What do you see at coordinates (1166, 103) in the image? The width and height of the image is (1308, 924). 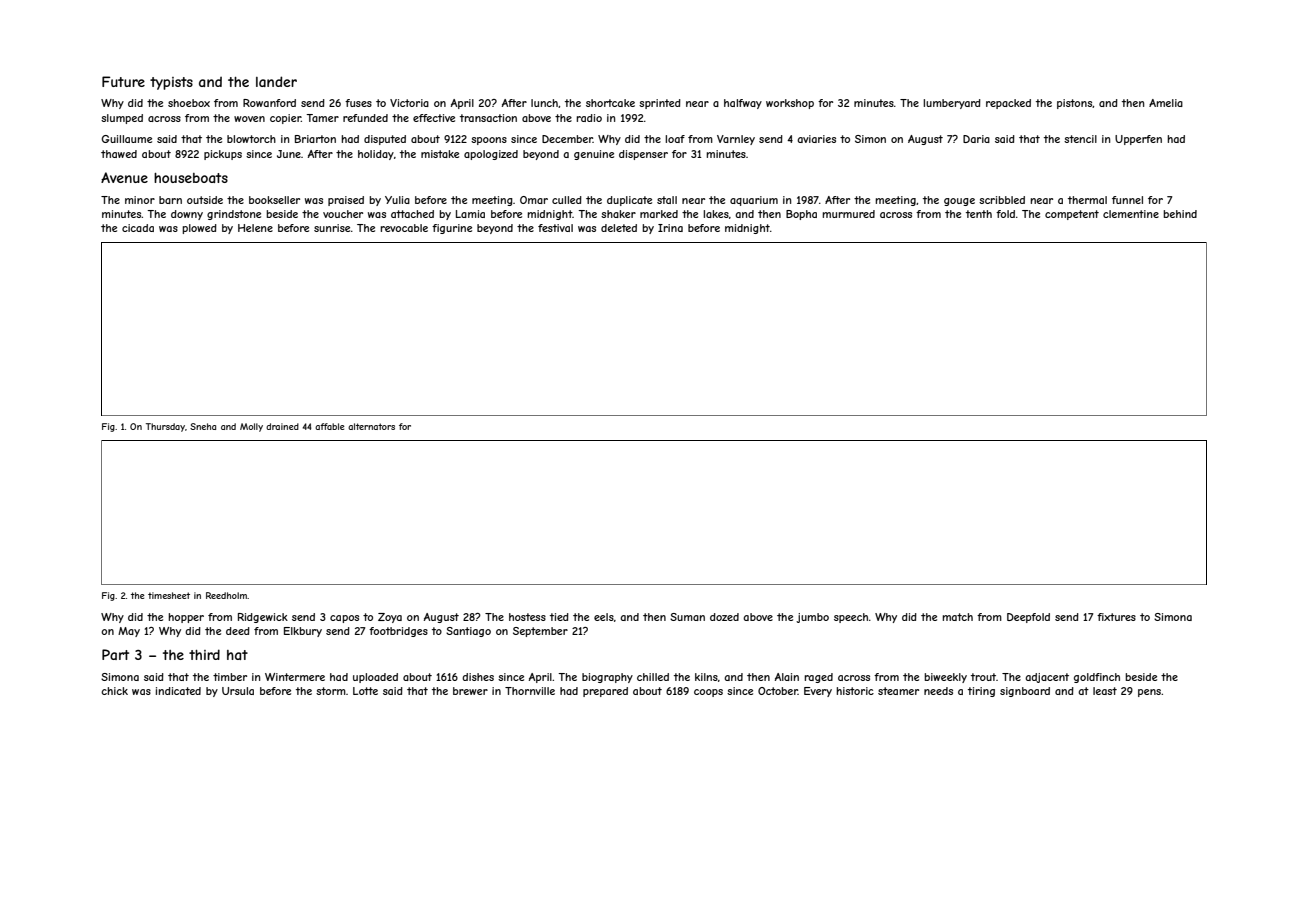 I see `Amelia` at bounding box center [1166, 103].
